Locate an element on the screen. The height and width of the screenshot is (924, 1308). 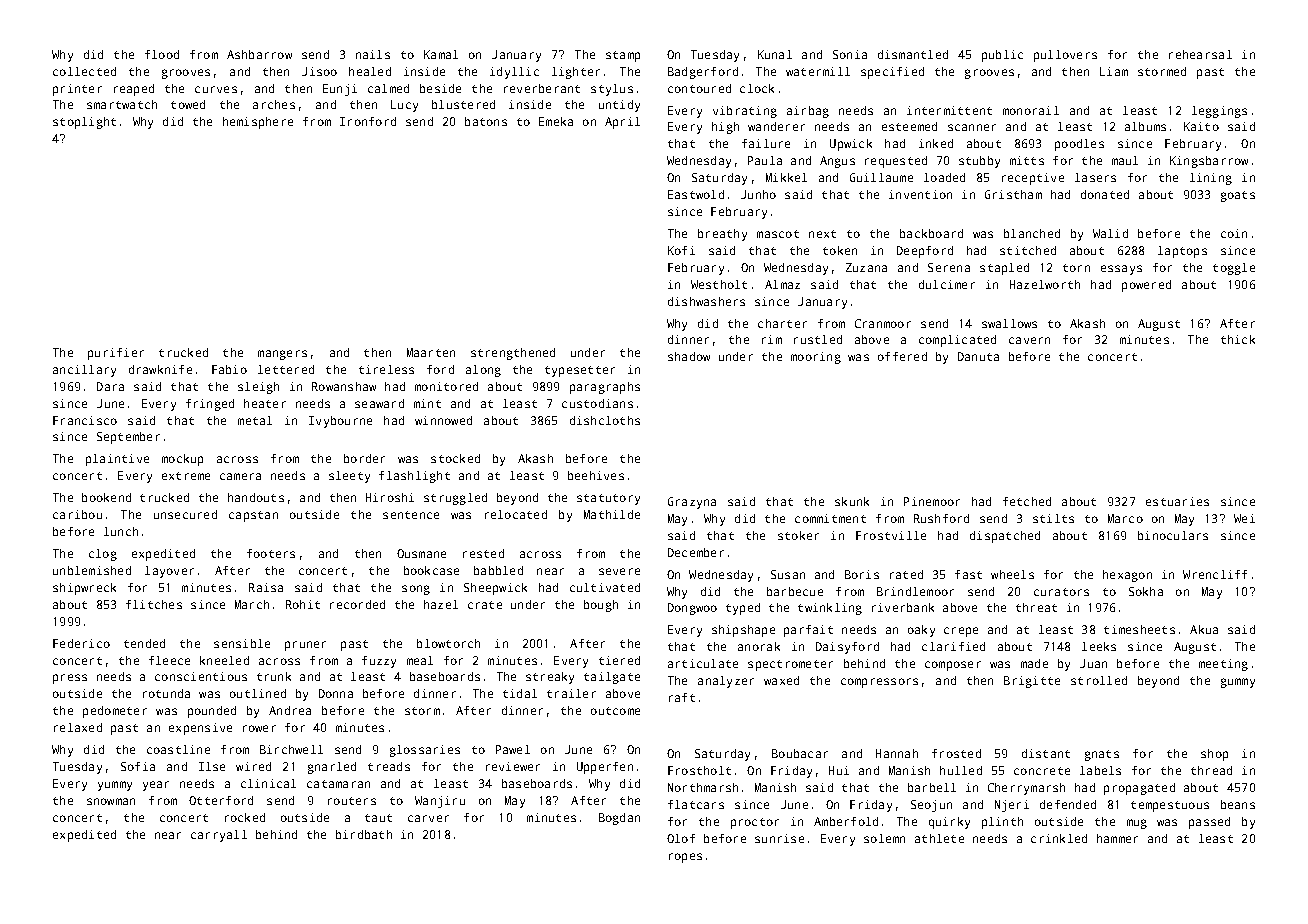
babbled is located at coordinates (498, 570).
